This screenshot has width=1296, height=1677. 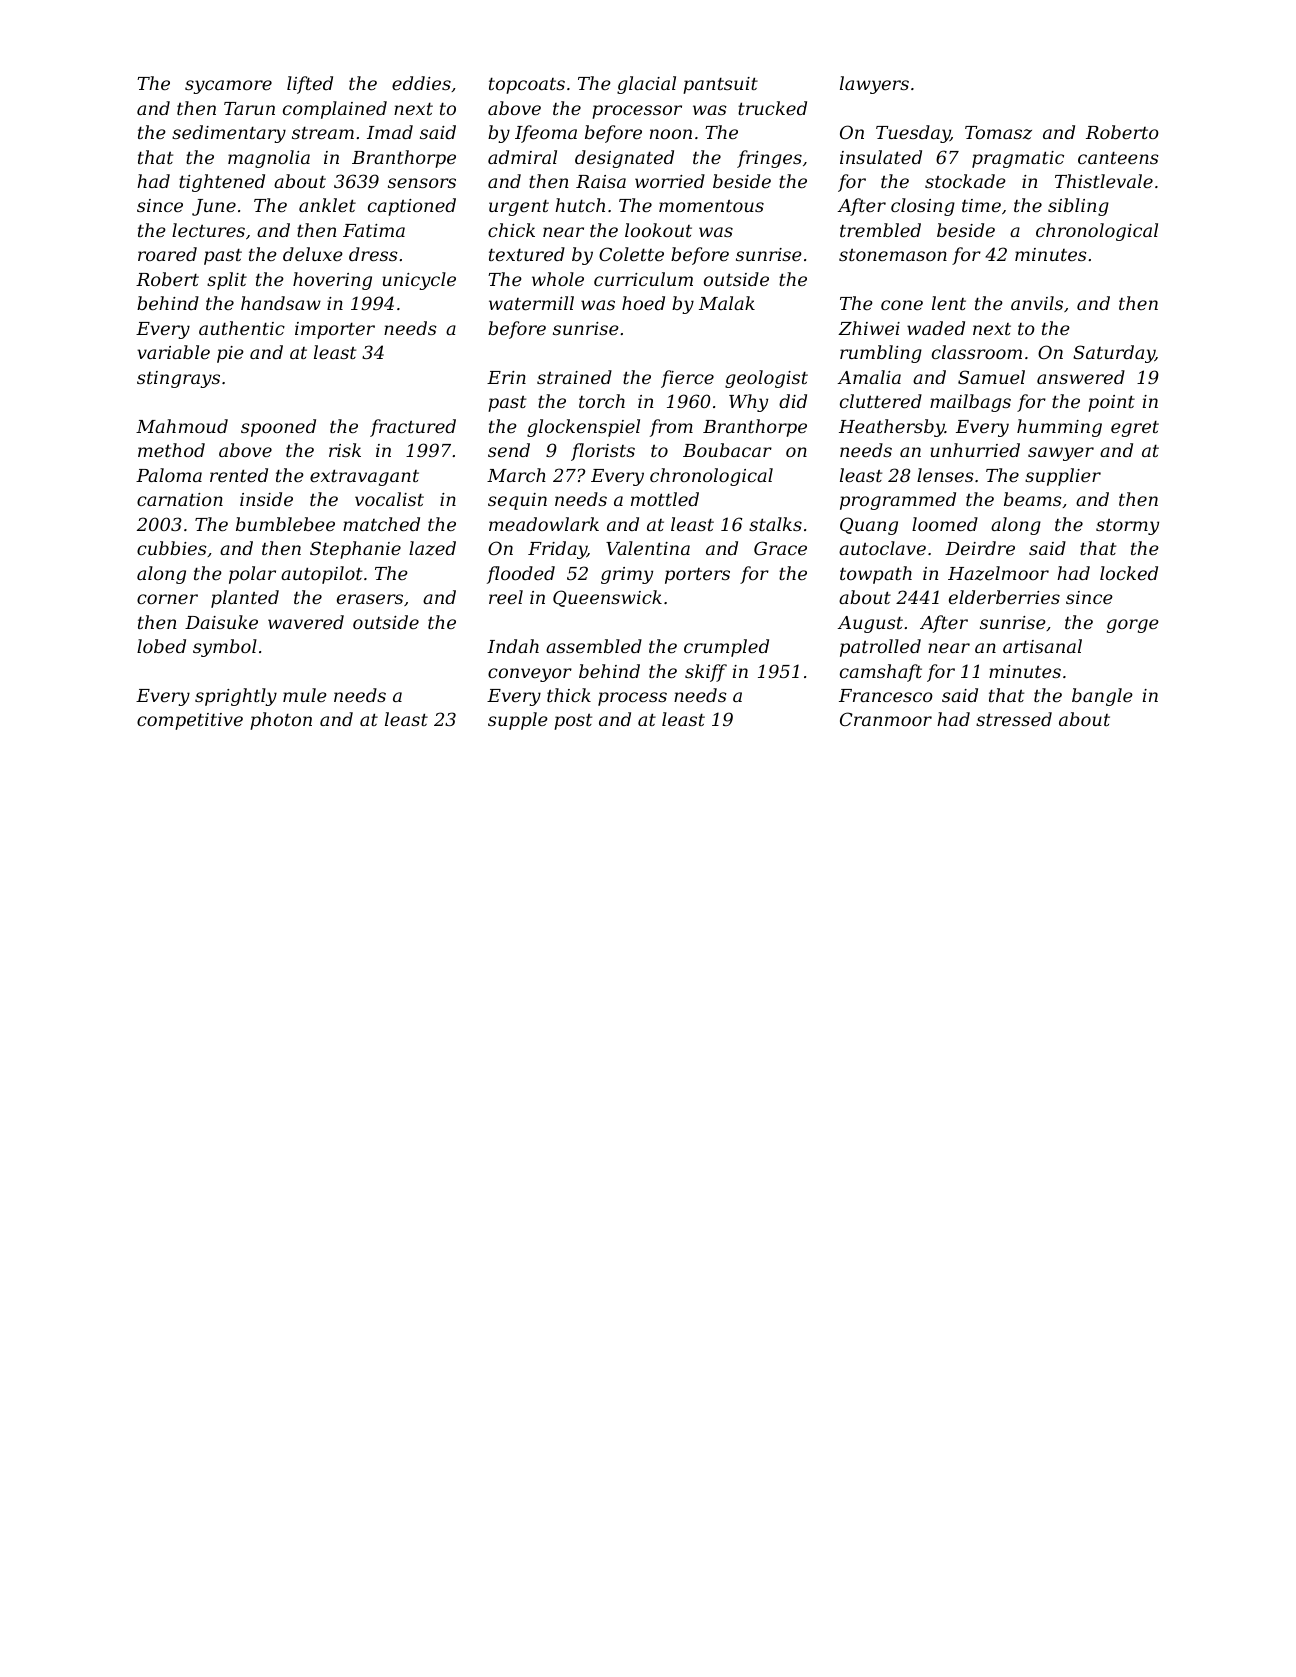 I want to click on pragmatic, so click(x=1018, y=159).
